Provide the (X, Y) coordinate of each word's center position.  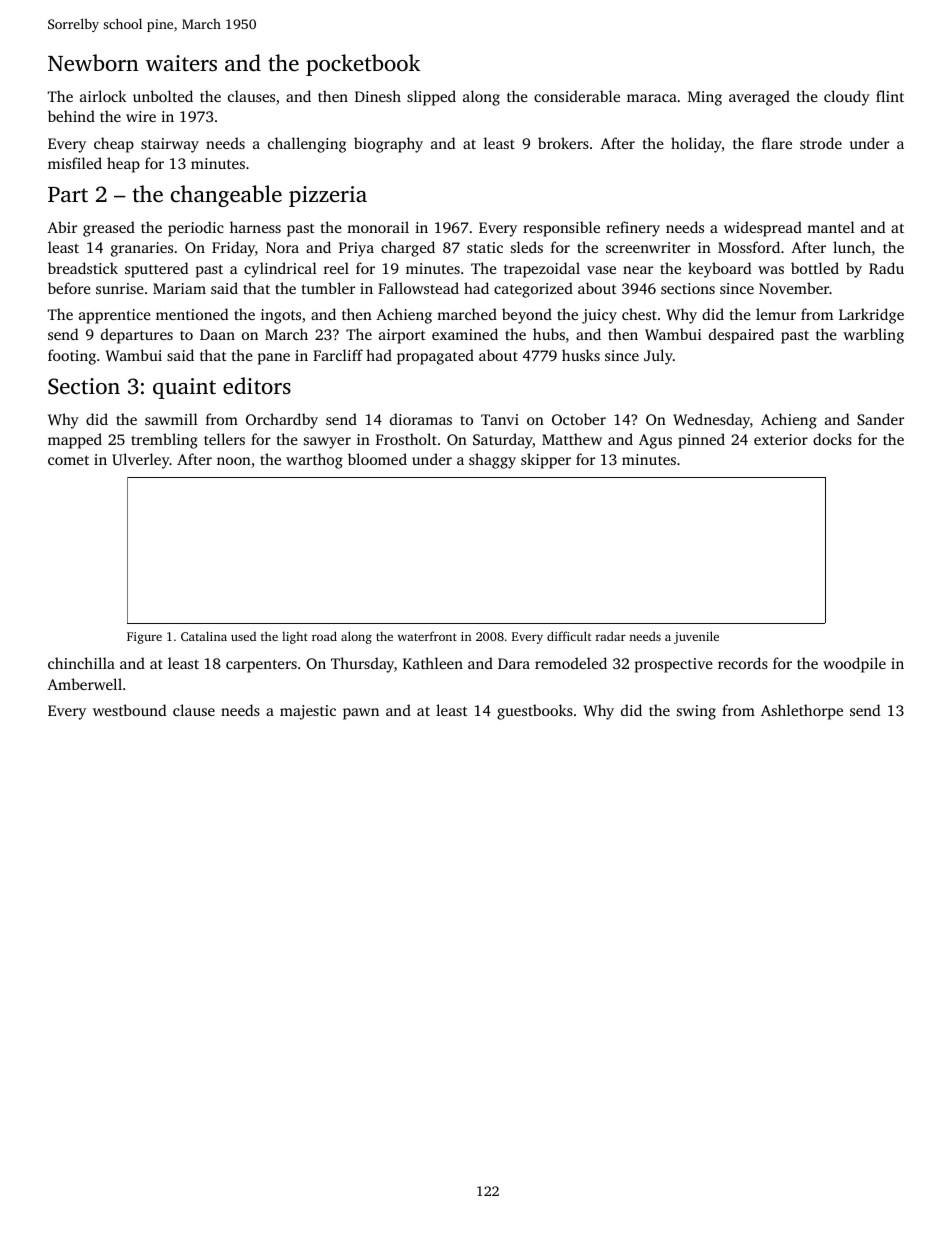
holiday (696, 145)
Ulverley (141, 461)
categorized (533, 290)
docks (832, 439)
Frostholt (406, 439)
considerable (577, 96)
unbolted (163, 96)
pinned (701, 441)
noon (234, 461)
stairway (170, 145)
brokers (563, 143)
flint (890, 96)
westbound (129, 710)
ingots (281, 316)
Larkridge (871, 316)
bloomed (377, 459)
